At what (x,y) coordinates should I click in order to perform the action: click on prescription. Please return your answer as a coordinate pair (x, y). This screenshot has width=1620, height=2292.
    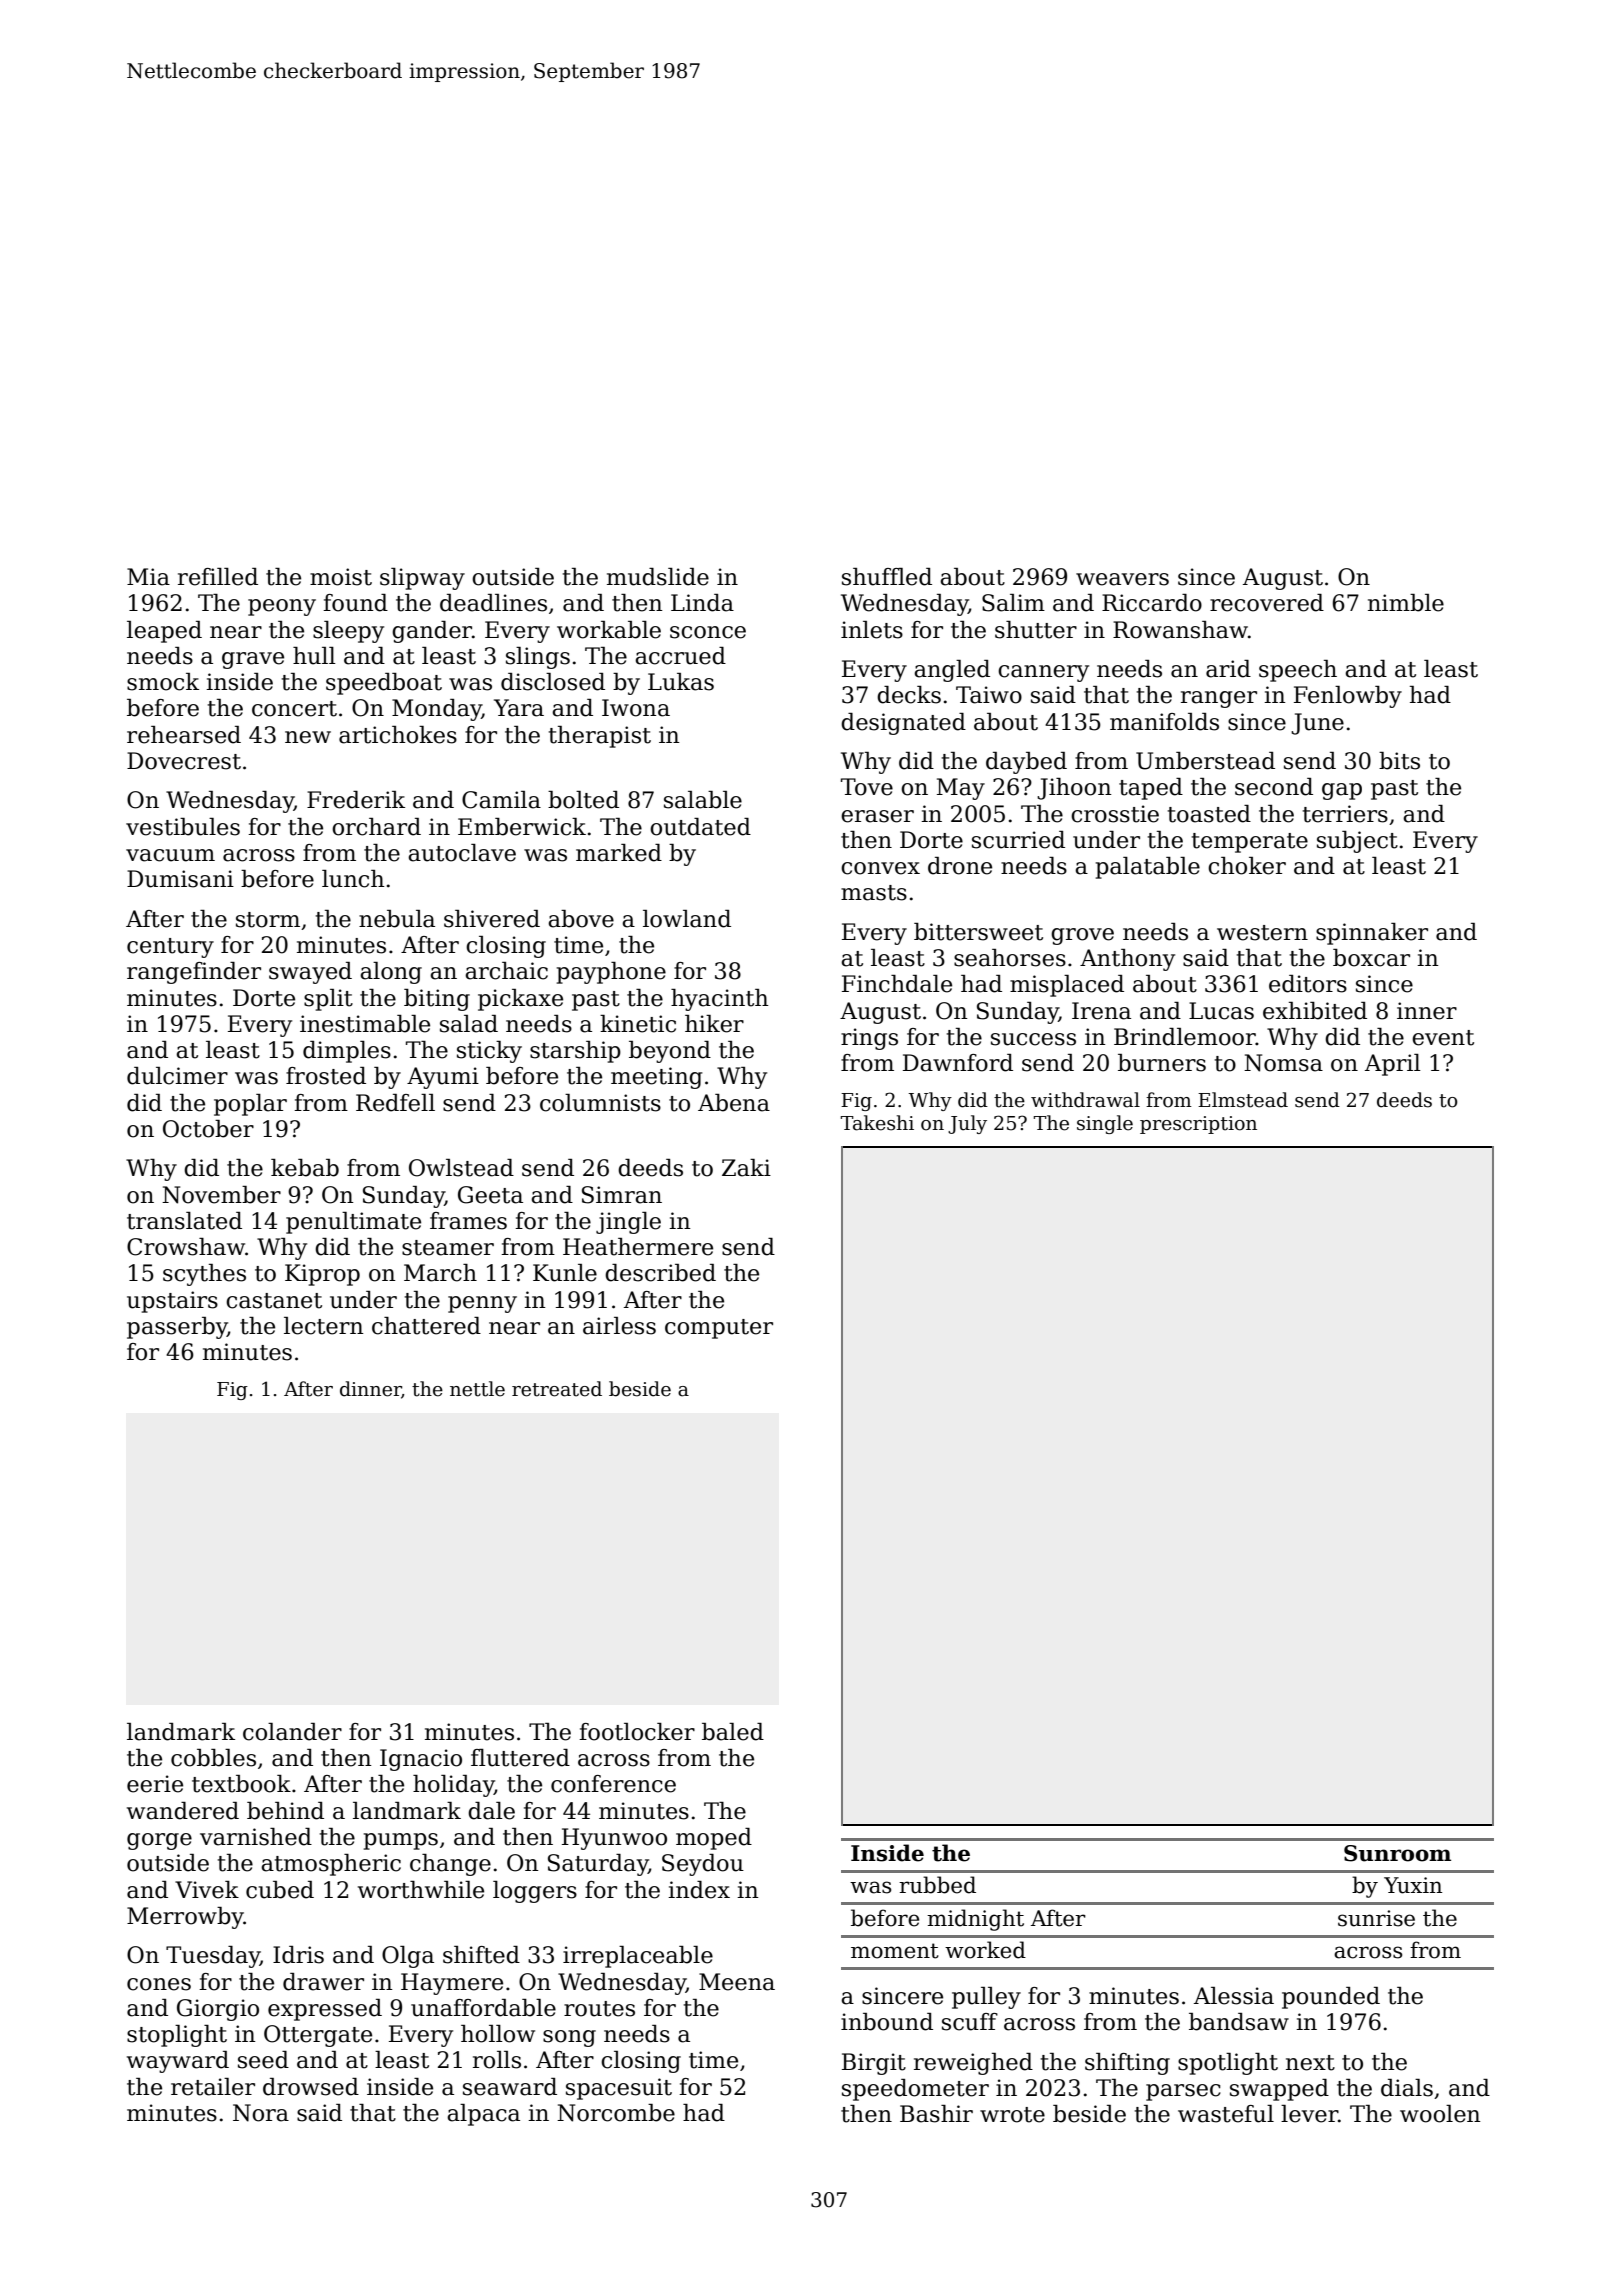
    Looking at the image, I should click on (1198, 1125).
